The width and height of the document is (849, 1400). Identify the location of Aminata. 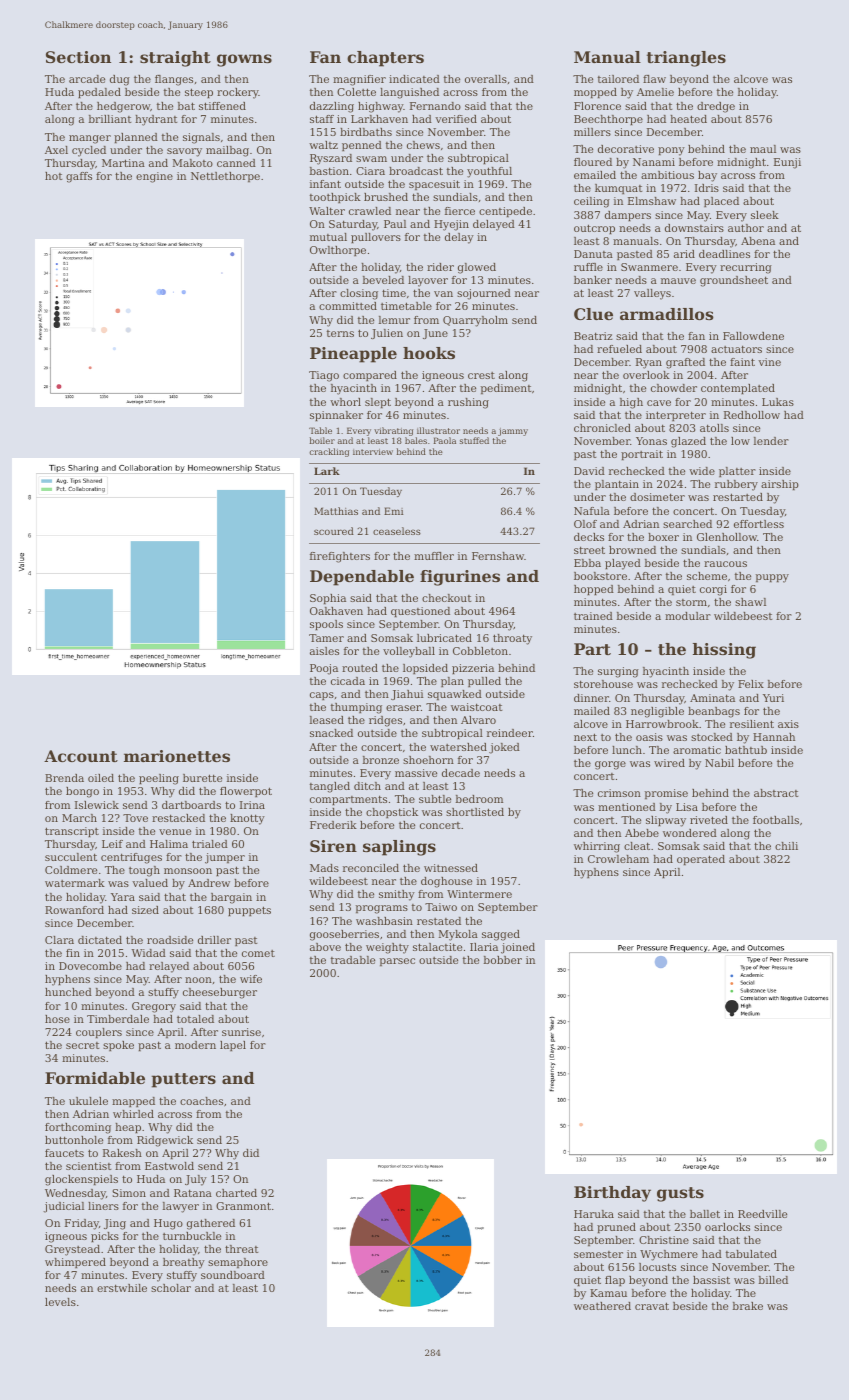
(712, 698).
